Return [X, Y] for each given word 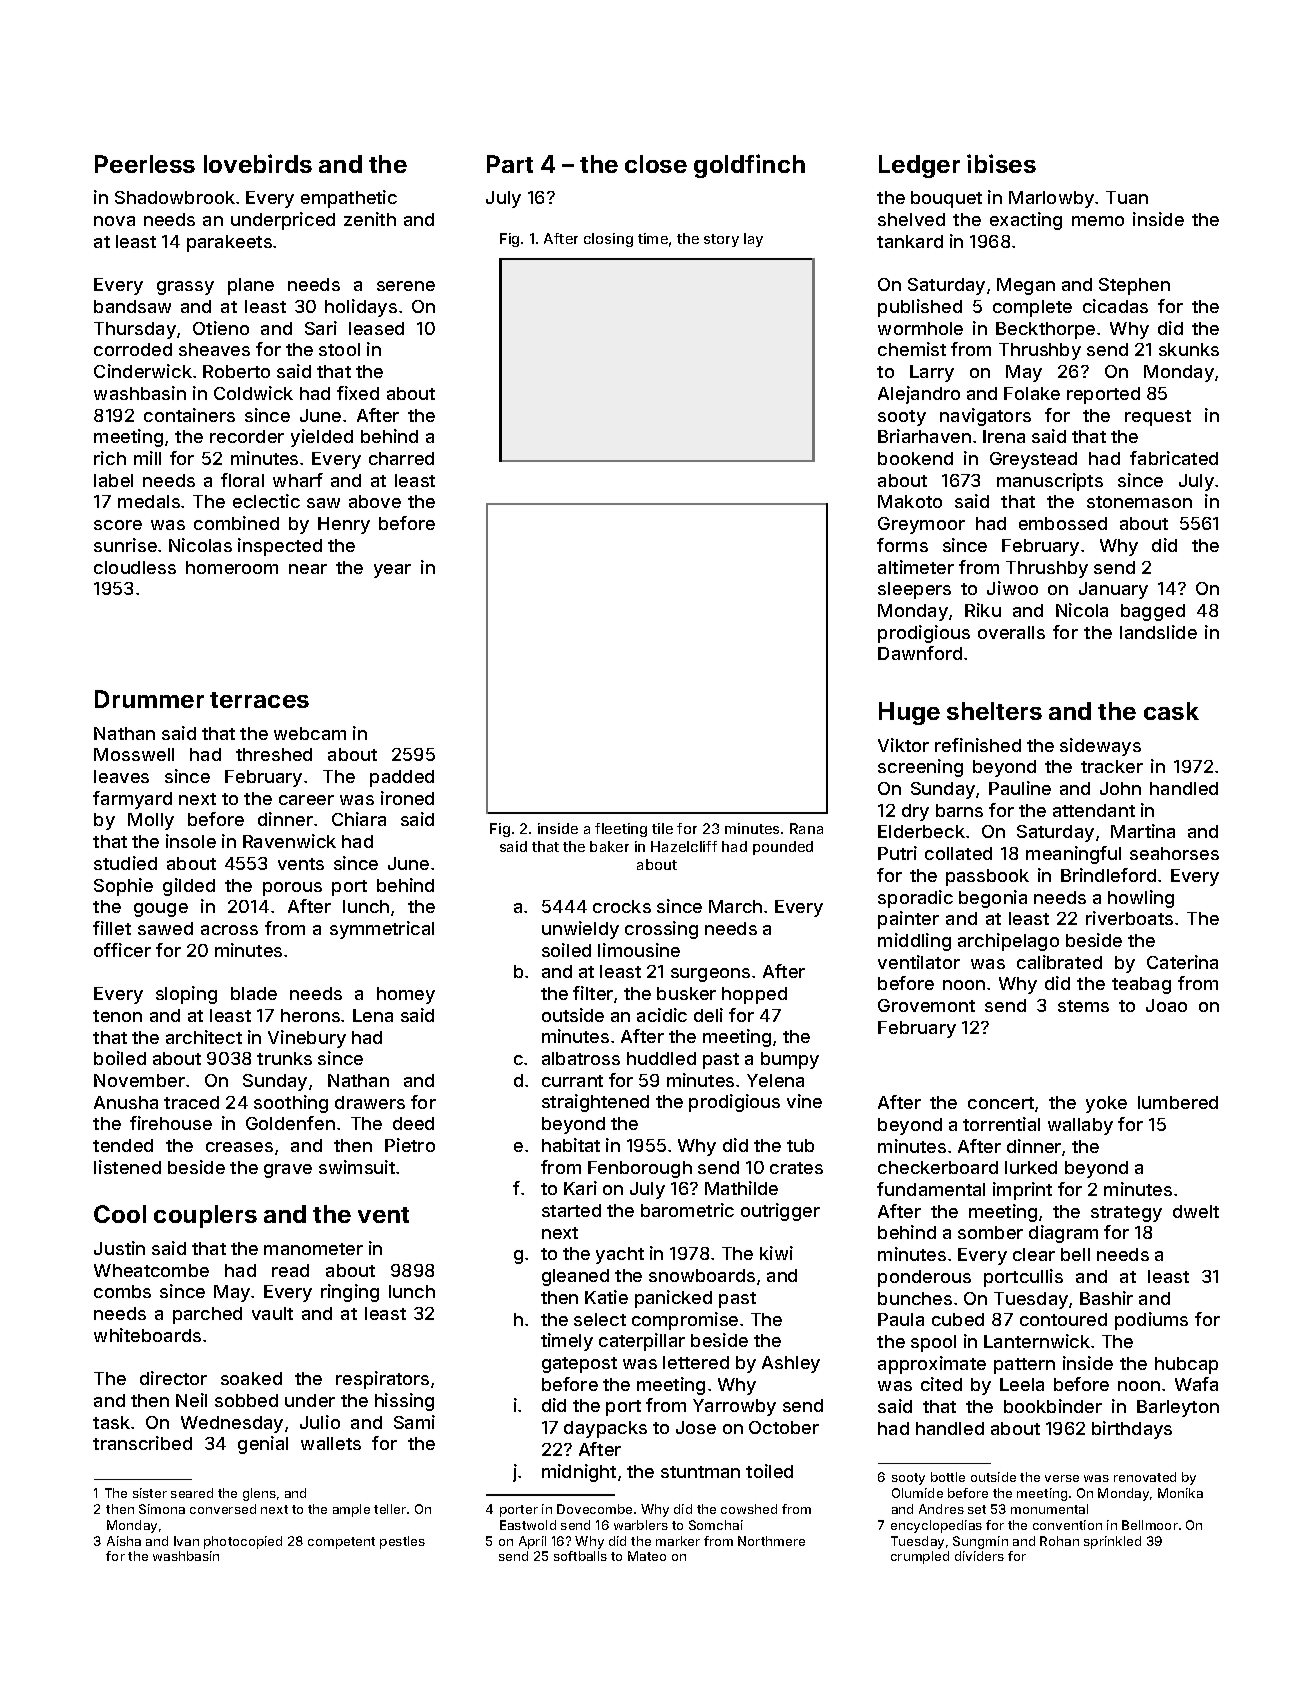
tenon [117, 1016]
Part [510, 164]
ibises [1001, 163]
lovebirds [258, 163]
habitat [571, 1145]
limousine [639, 950]
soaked [251, 1378]
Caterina [1182, 962]
